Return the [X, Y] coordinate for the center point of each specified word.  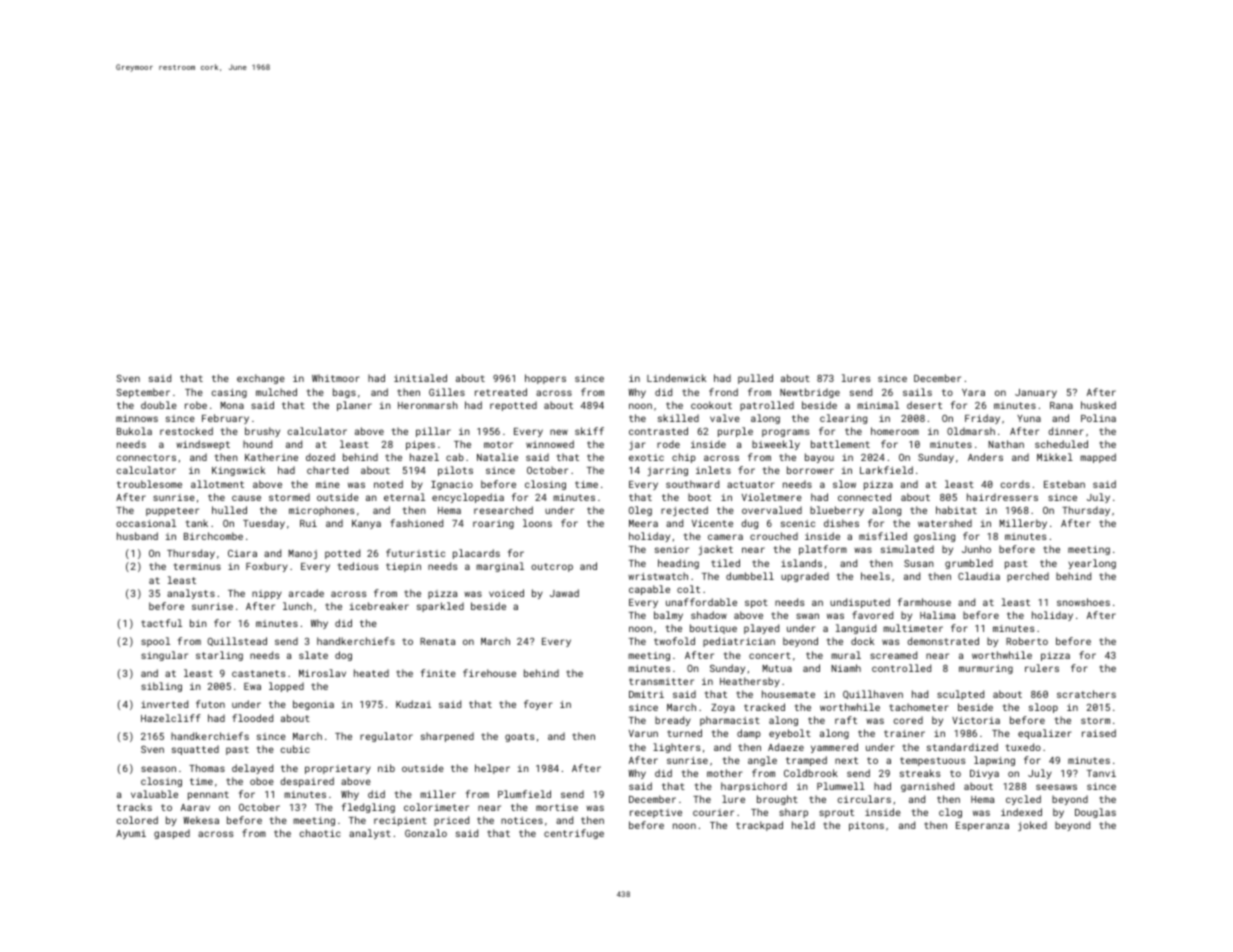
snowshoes [1083, 602]
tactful [161, 623]
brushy [262, 432]
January [1036, 393]
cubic [295, 749]
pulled [755, 379]
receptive [656, 813]
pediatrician [739, 642]
